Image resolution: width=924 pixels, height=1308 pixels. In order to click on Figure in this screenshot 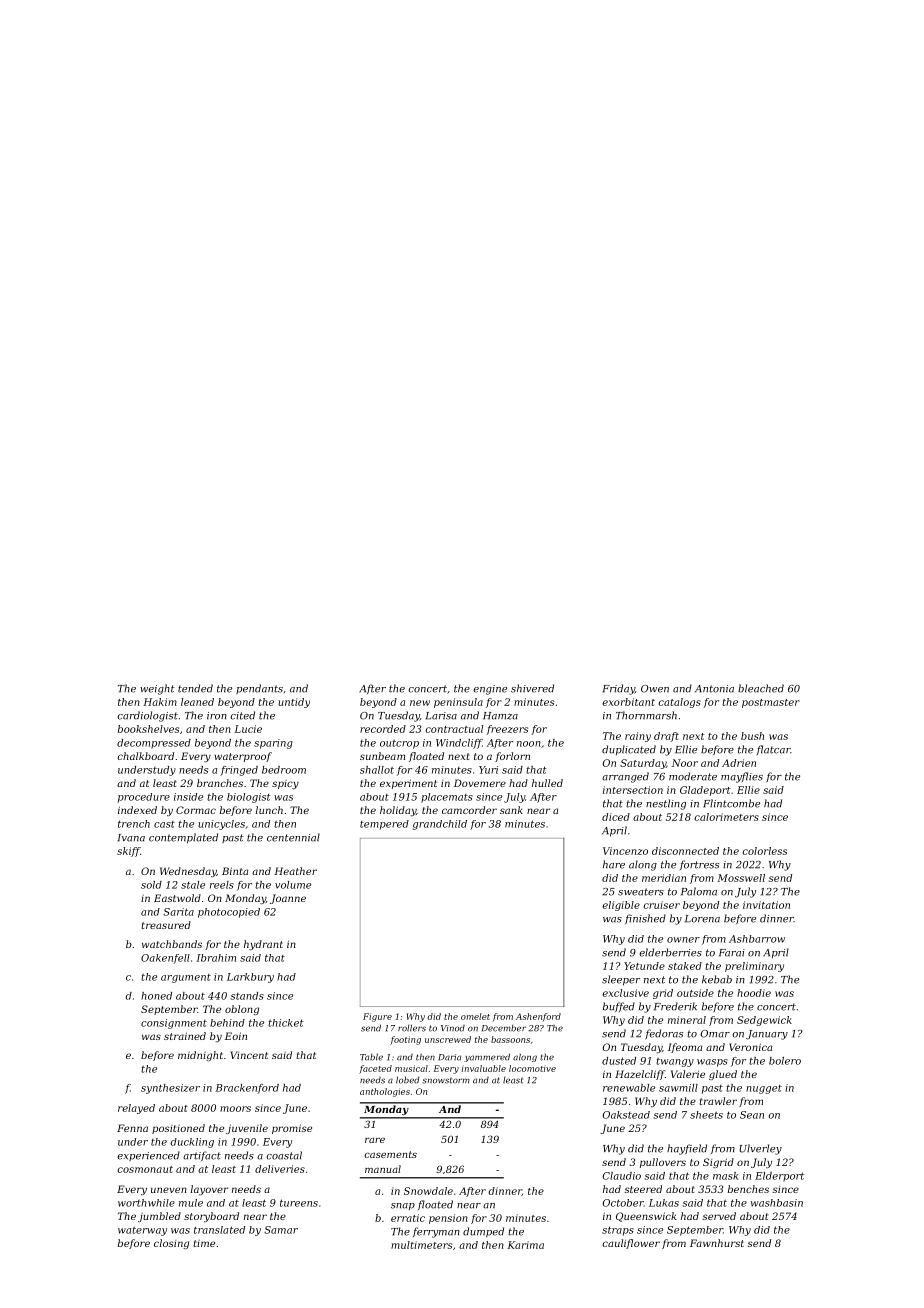, I will do `click(377, 1017)`.
